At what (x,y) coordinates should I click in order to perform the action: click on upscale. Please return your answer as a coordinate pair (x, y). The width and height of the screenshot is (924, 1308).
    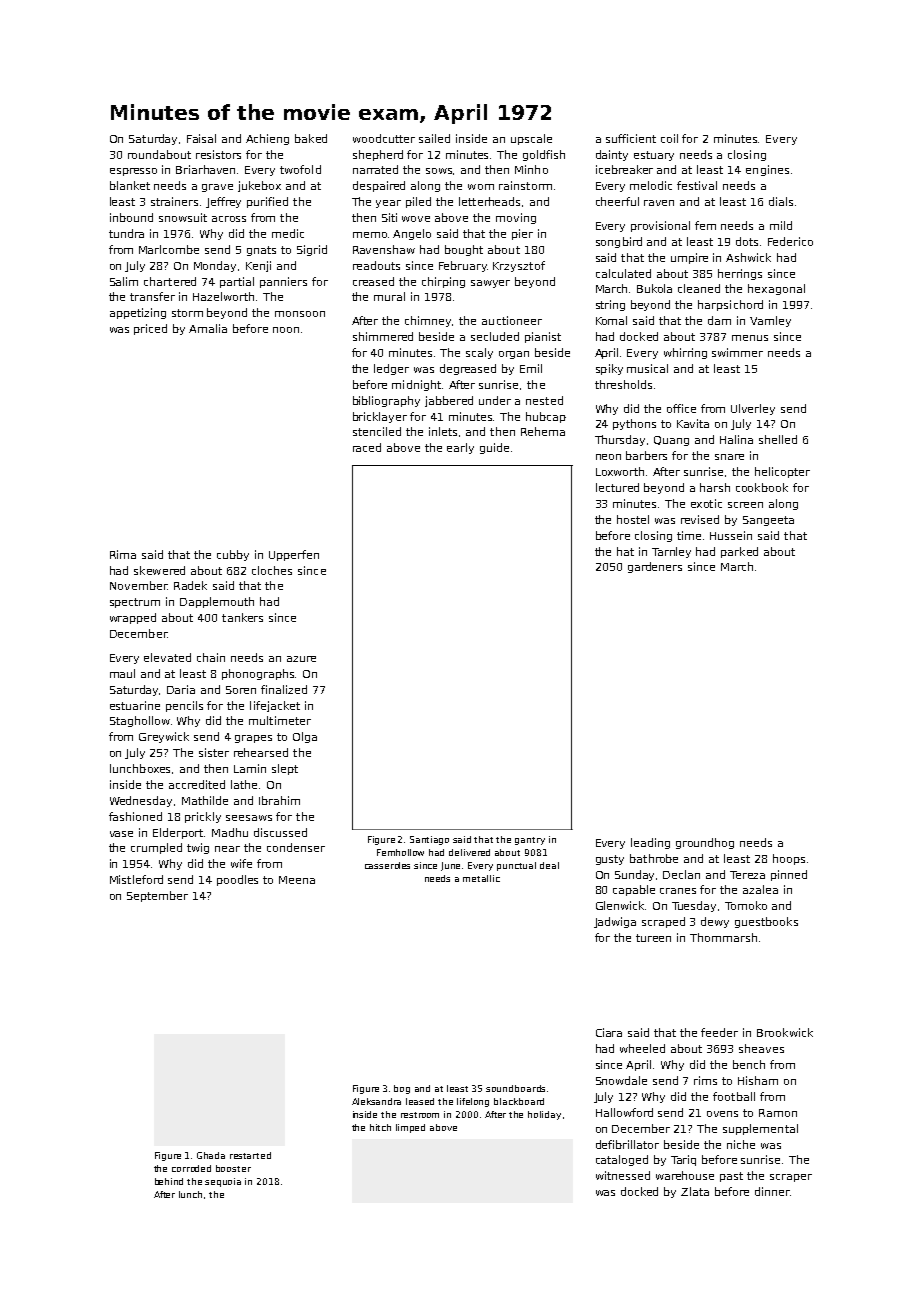
    Looking at the image, I should click on (531, 139).
